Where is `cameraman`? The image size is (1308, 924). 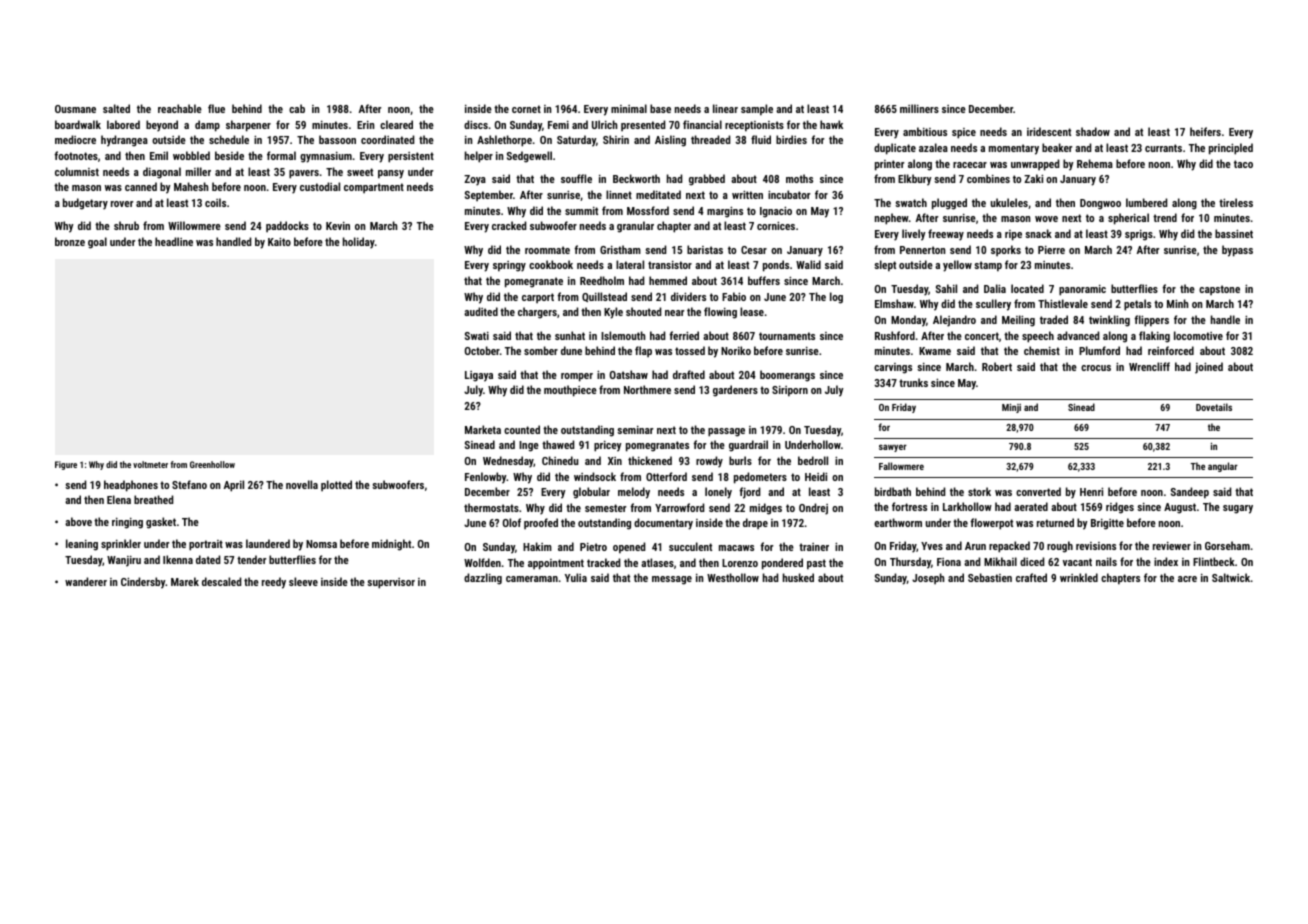
cameraman is located at coordinates (532, 579).
